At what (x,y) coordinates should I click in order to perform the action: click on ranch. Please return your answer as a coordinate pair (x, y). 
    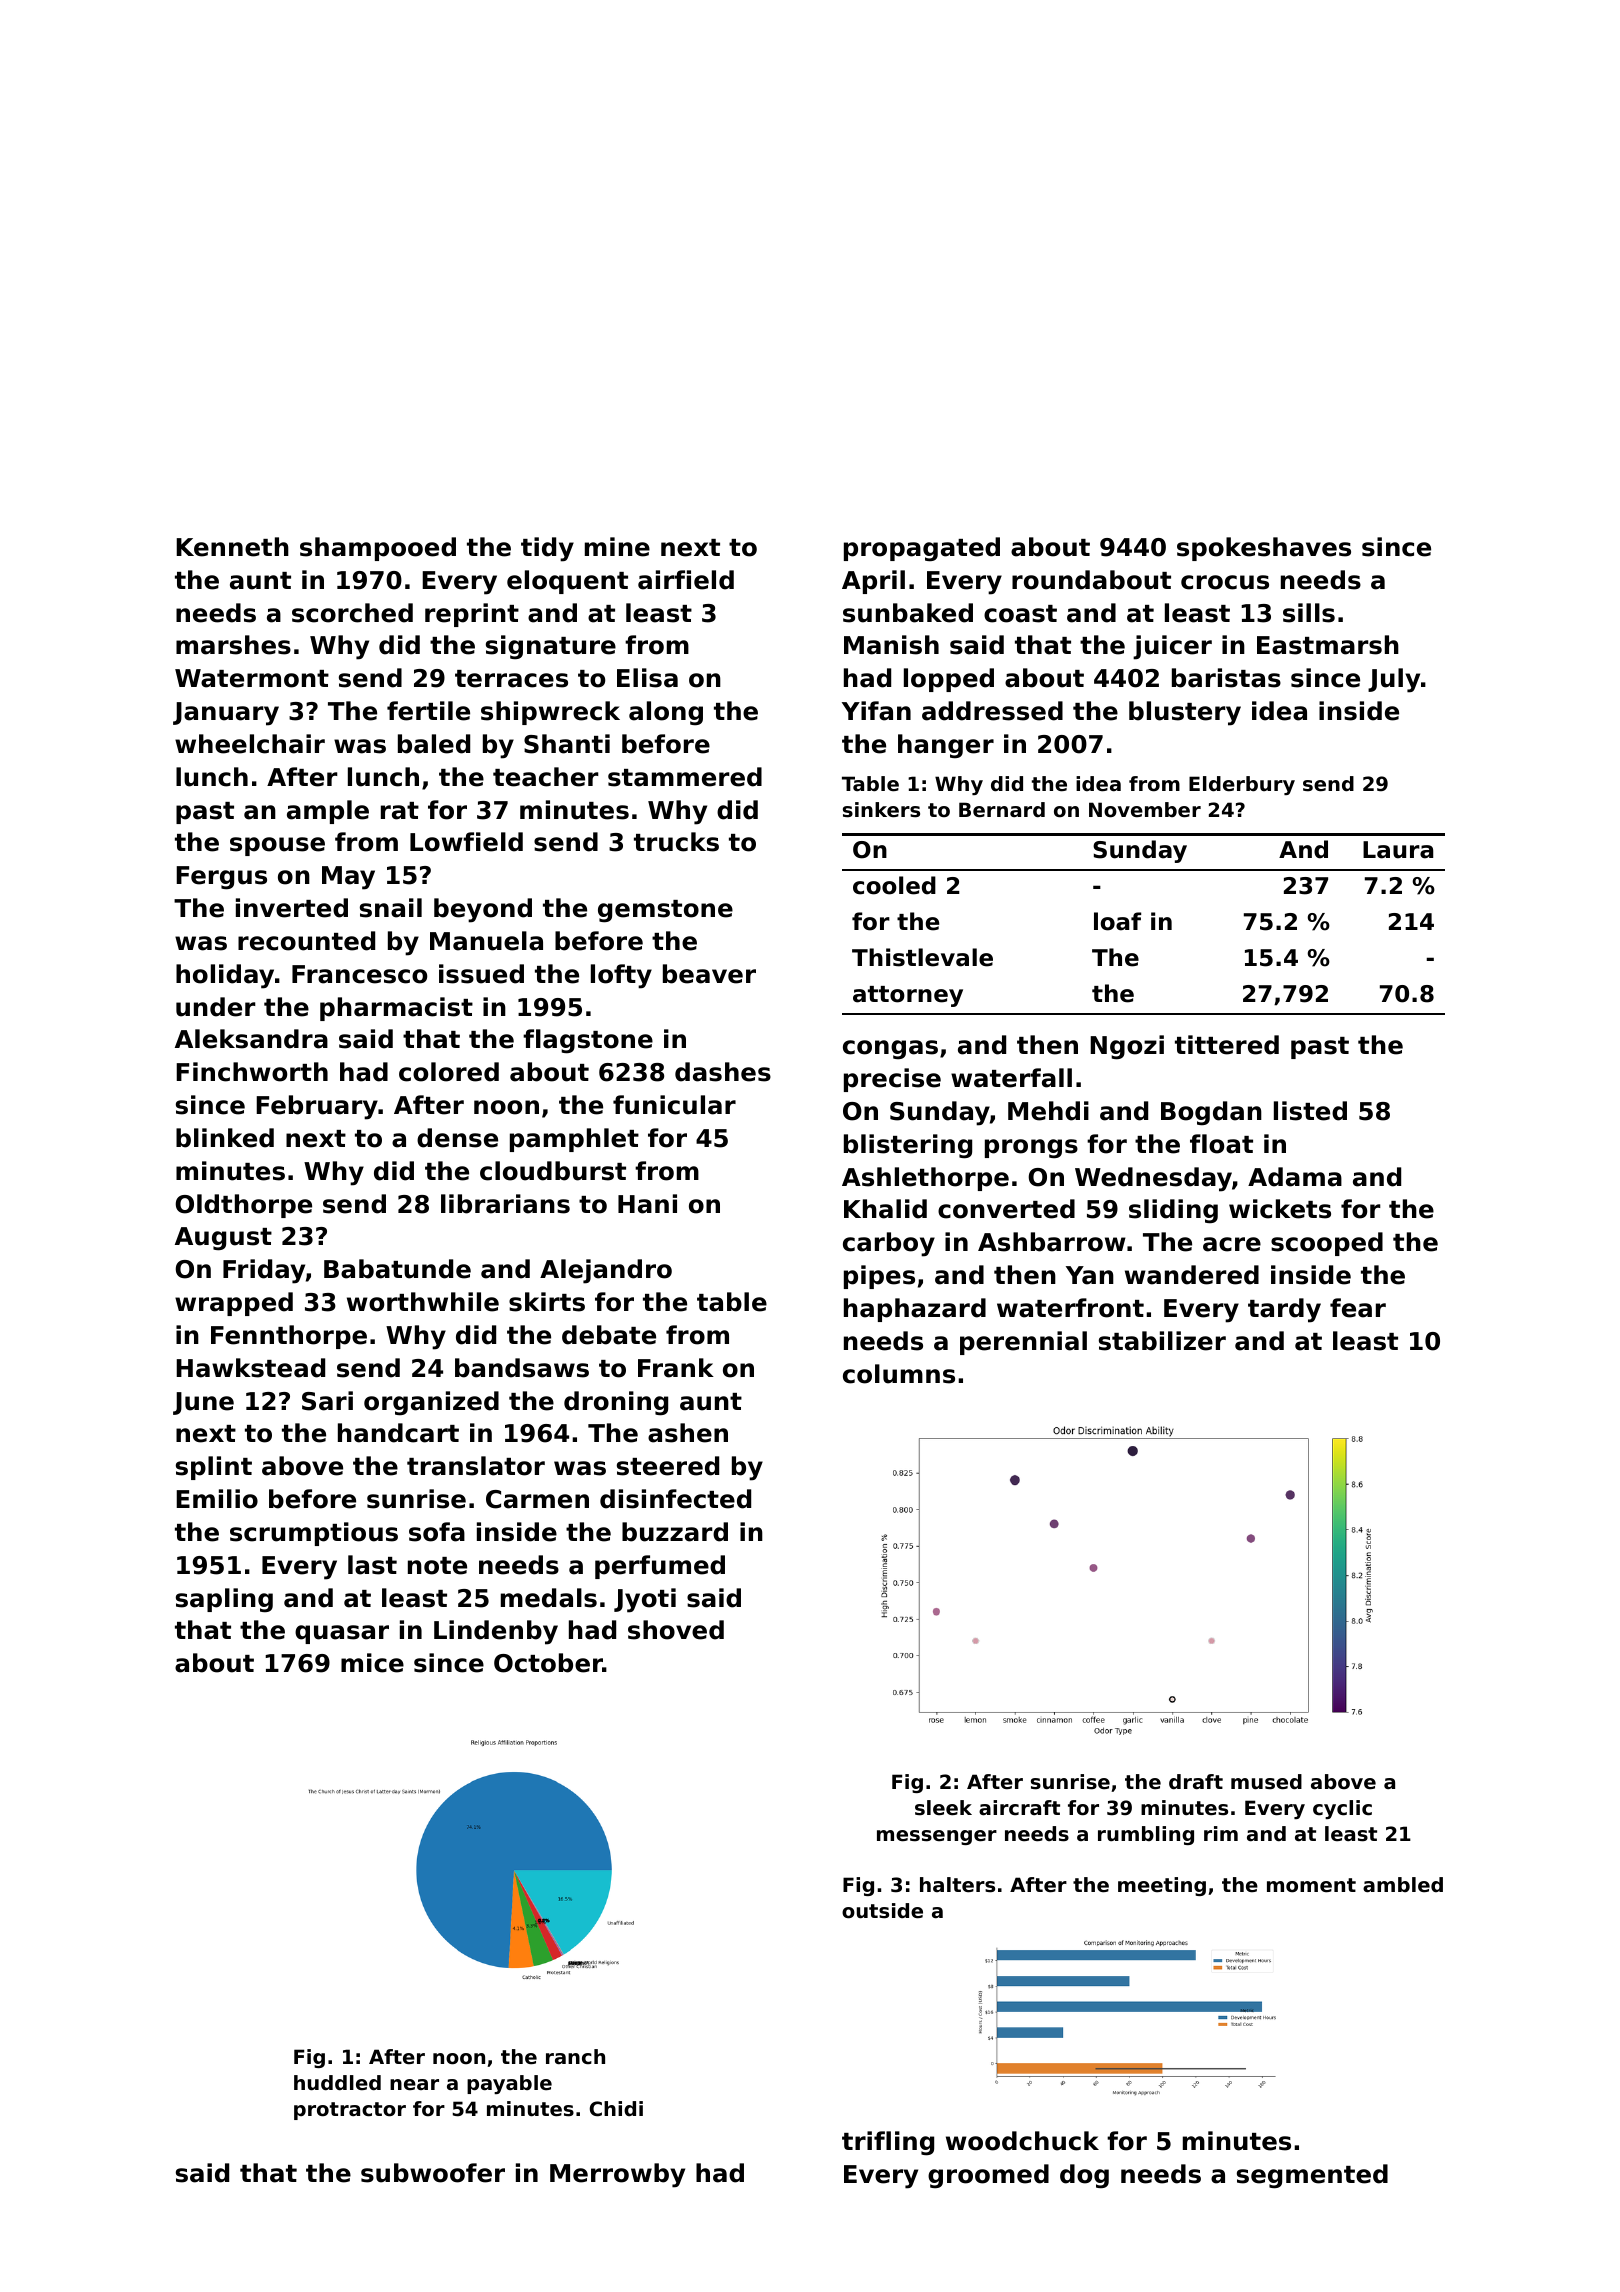
    Looking at the image, I should click on (575, 2056).
